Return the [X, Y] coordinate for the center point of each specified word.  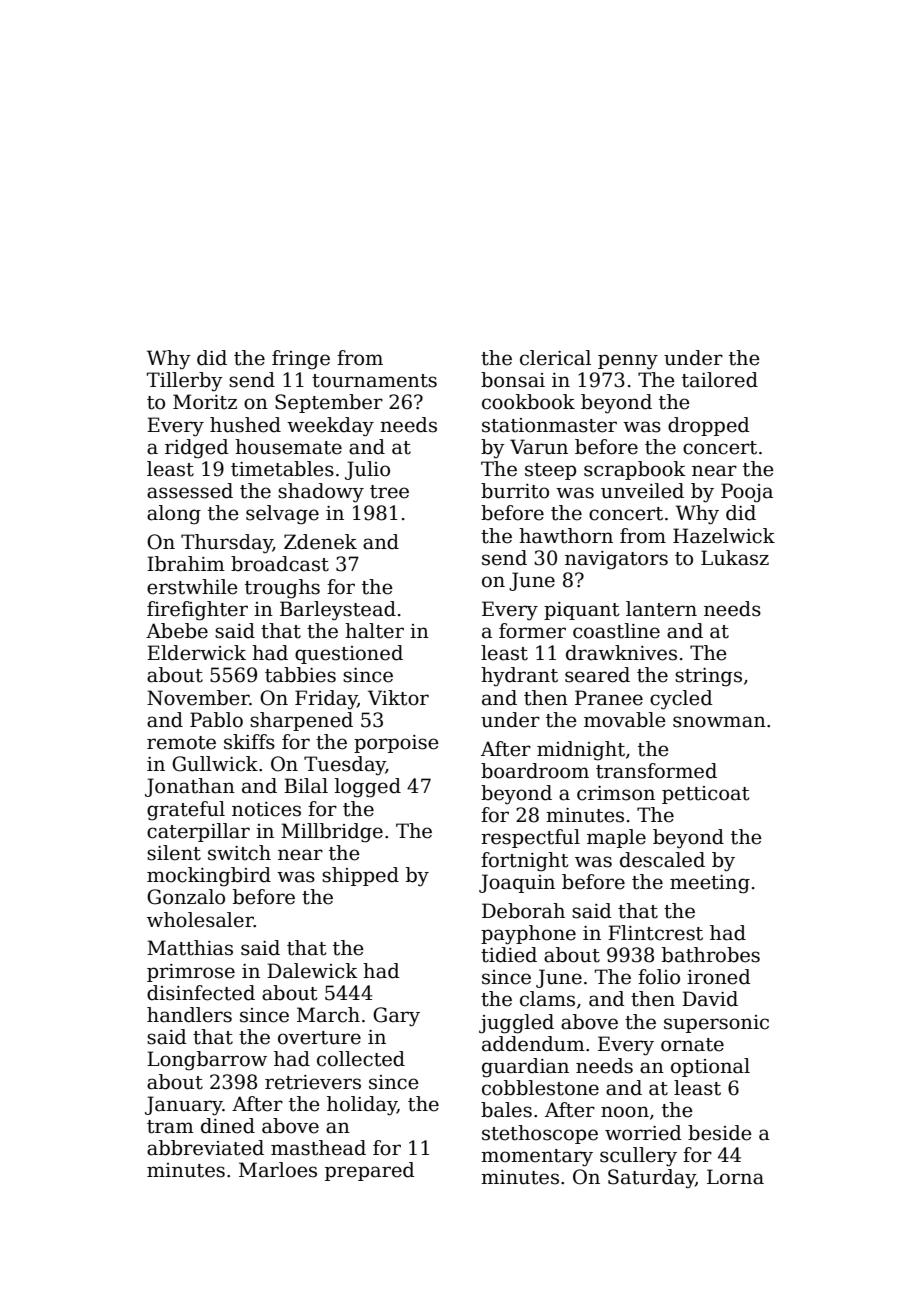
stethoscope [540, 1134]
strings [708, 677]
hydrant [519, 677]
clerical [555, 358]
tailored [720, 380]
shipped [360, 876]
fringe [301, 360]
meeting [710, 884]
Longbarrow [207, 1061]
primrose [191, 973]
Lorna [735, 1177]
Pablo [216, 720]
